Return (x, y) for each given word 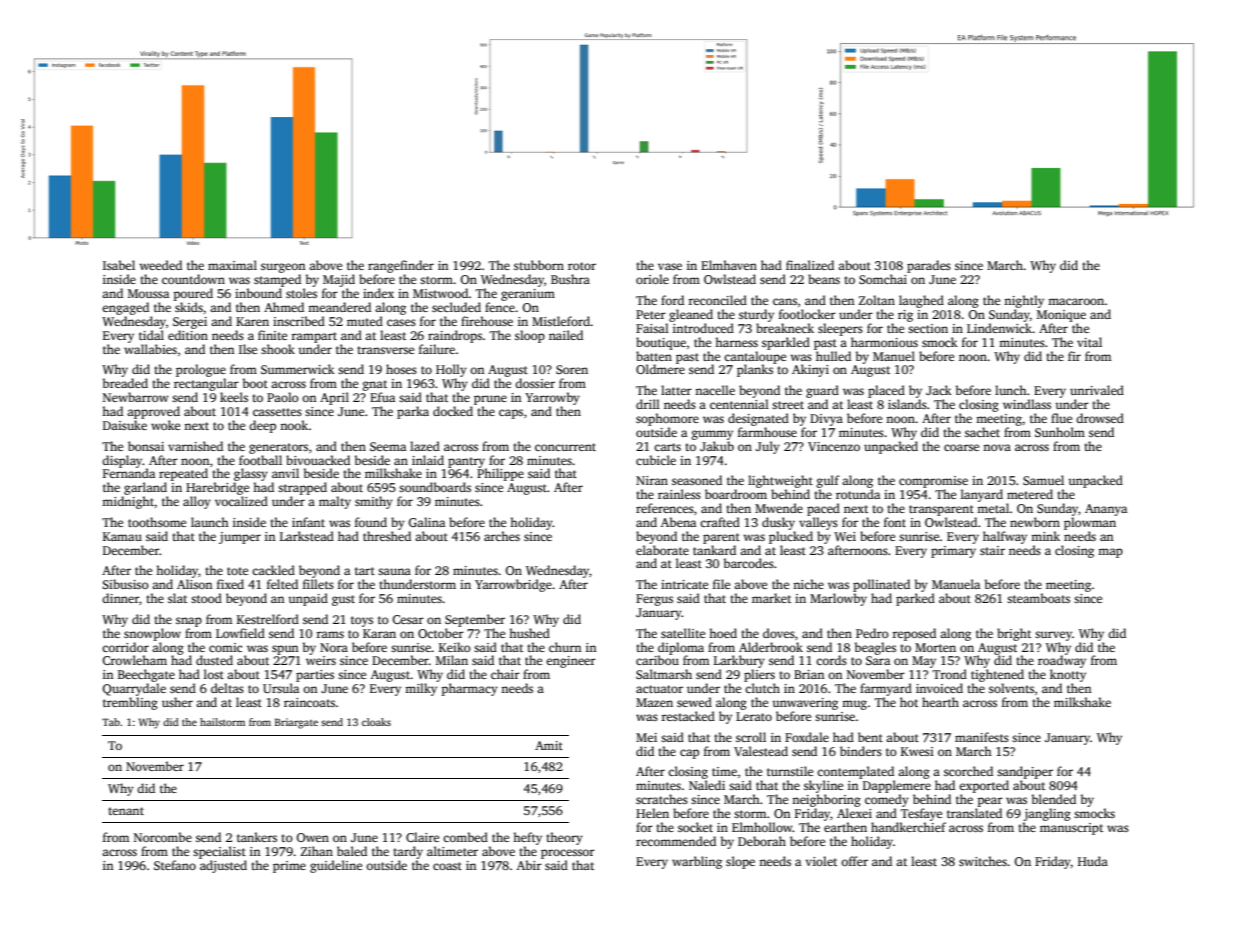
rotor (582, 266)
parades (929, 266)
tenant (126, 811)
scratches (662, 799)
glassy (251, 474)
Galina (426, 522)
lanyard (982, 495)
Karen (252, 321)
